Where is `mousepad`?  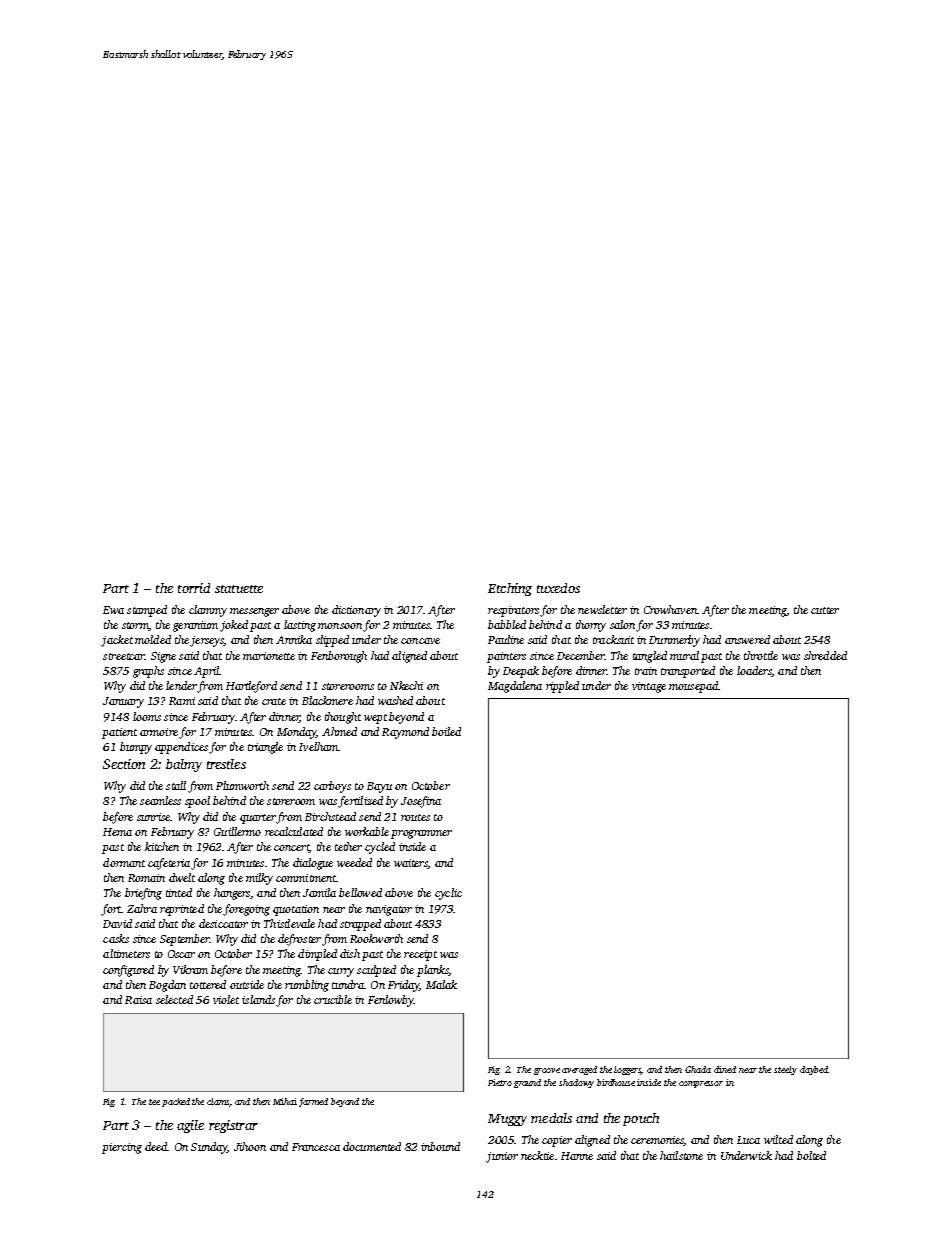 mousepad is located at coordinates (693, 687).
